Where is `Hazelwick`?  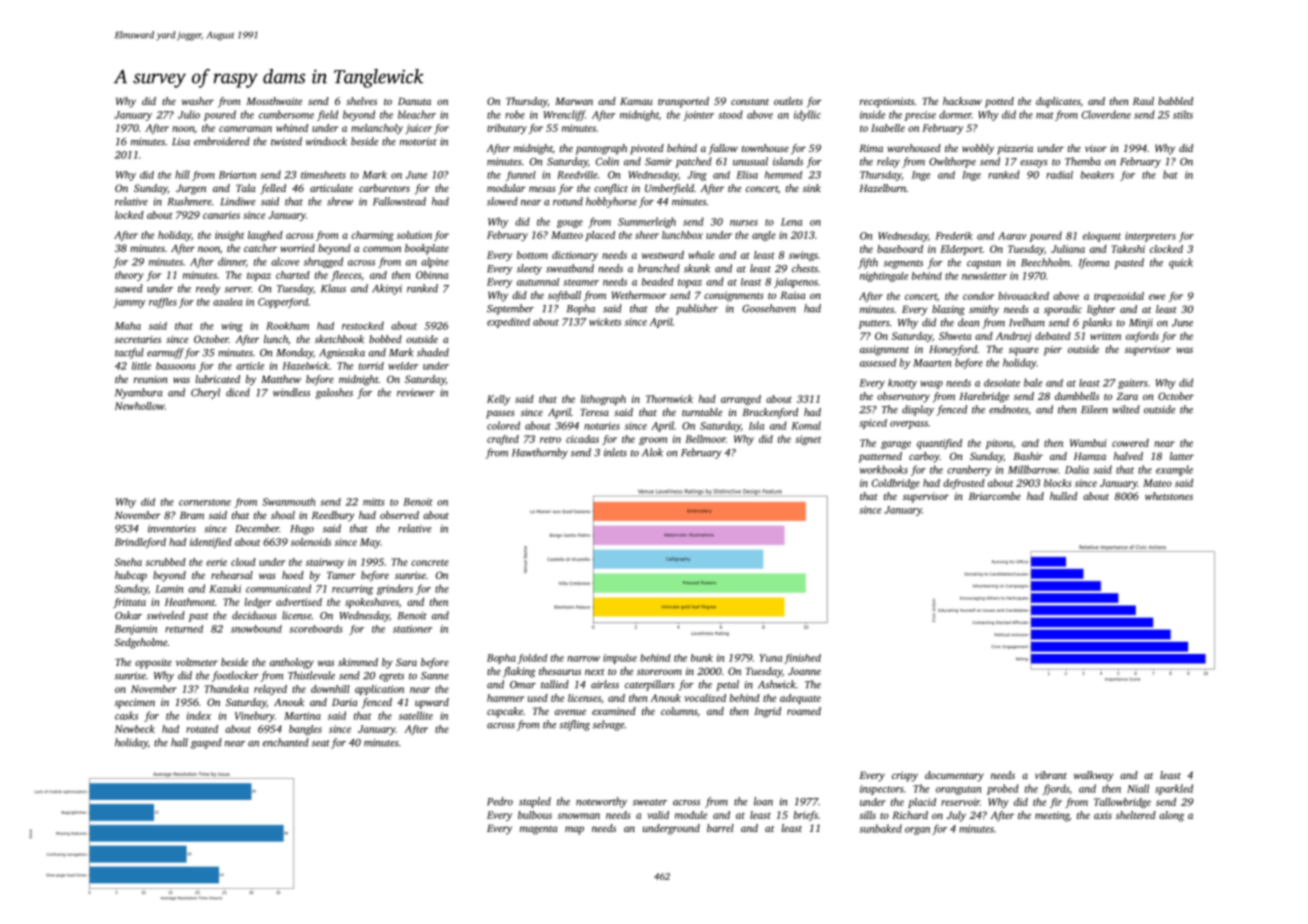 Hazelwick is located at coordinates (305, 366).
